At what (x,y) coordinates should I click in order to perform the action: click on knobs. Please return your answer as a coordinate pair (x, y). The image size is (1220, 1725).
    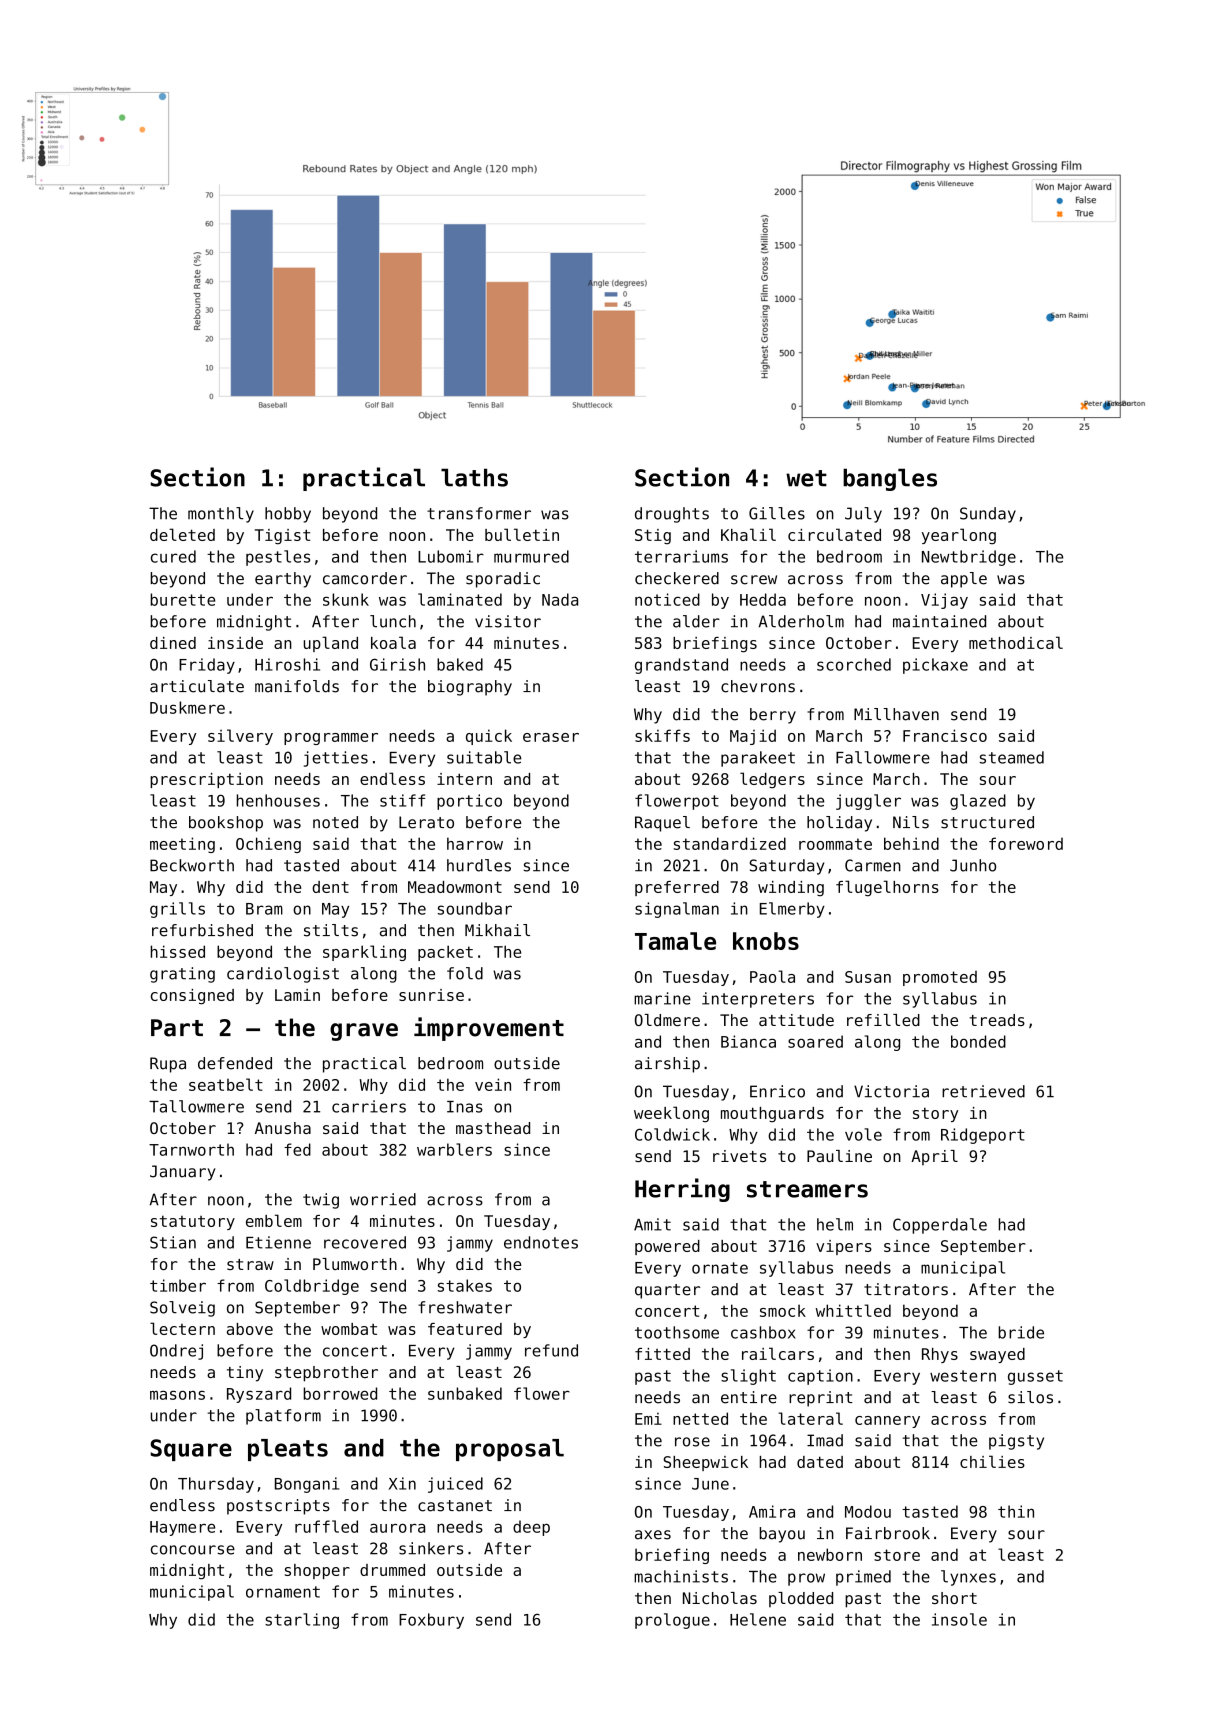
    Looking at the image, I should click on (766, 941).
